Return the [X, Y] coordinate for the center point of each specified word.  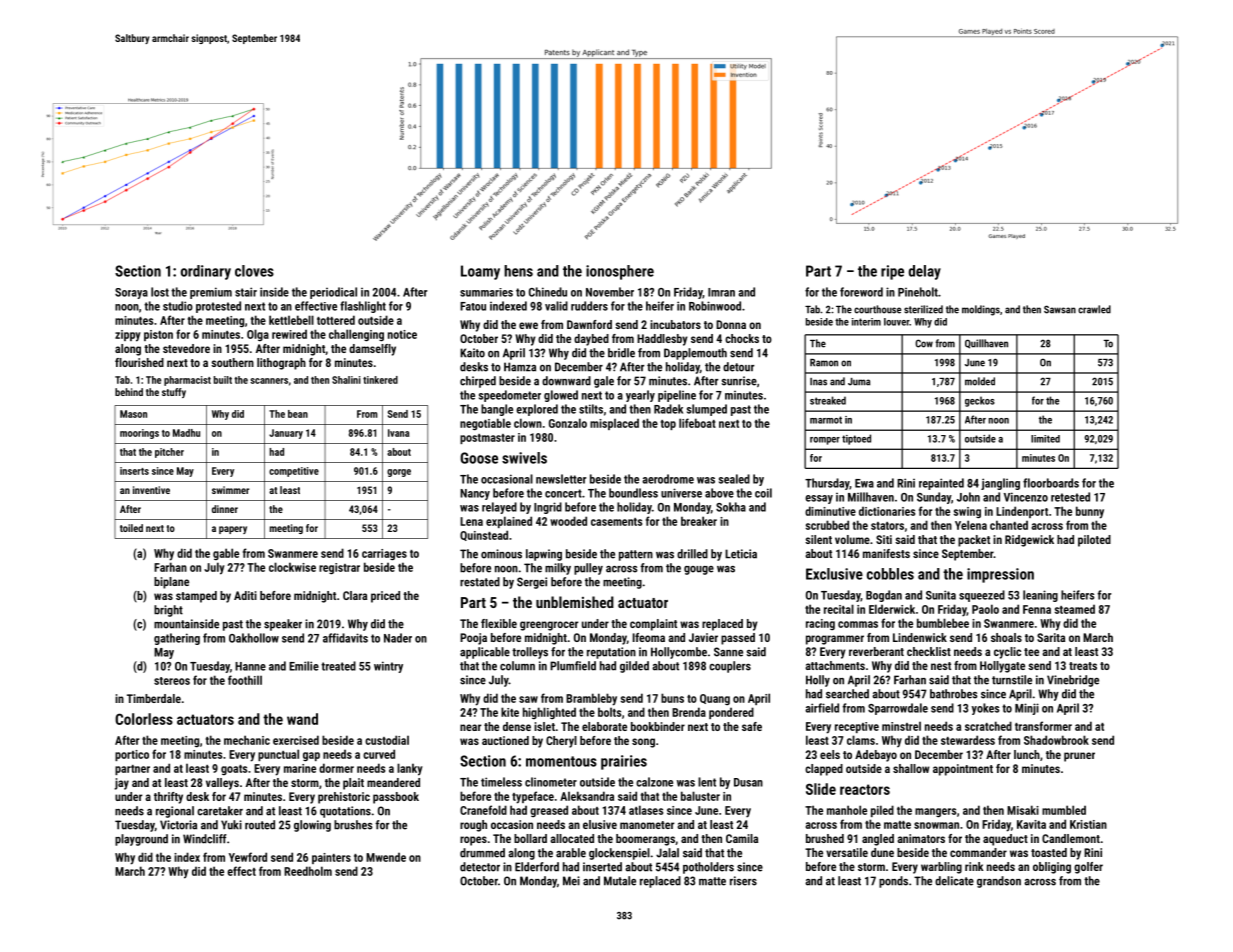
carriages [384, 554]
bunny [1090, 512]
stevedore [186, 348]
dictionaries [887, 511]
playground [141, 840]
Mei [571, 881]
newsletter [561, 479]
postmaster [487, 439]
